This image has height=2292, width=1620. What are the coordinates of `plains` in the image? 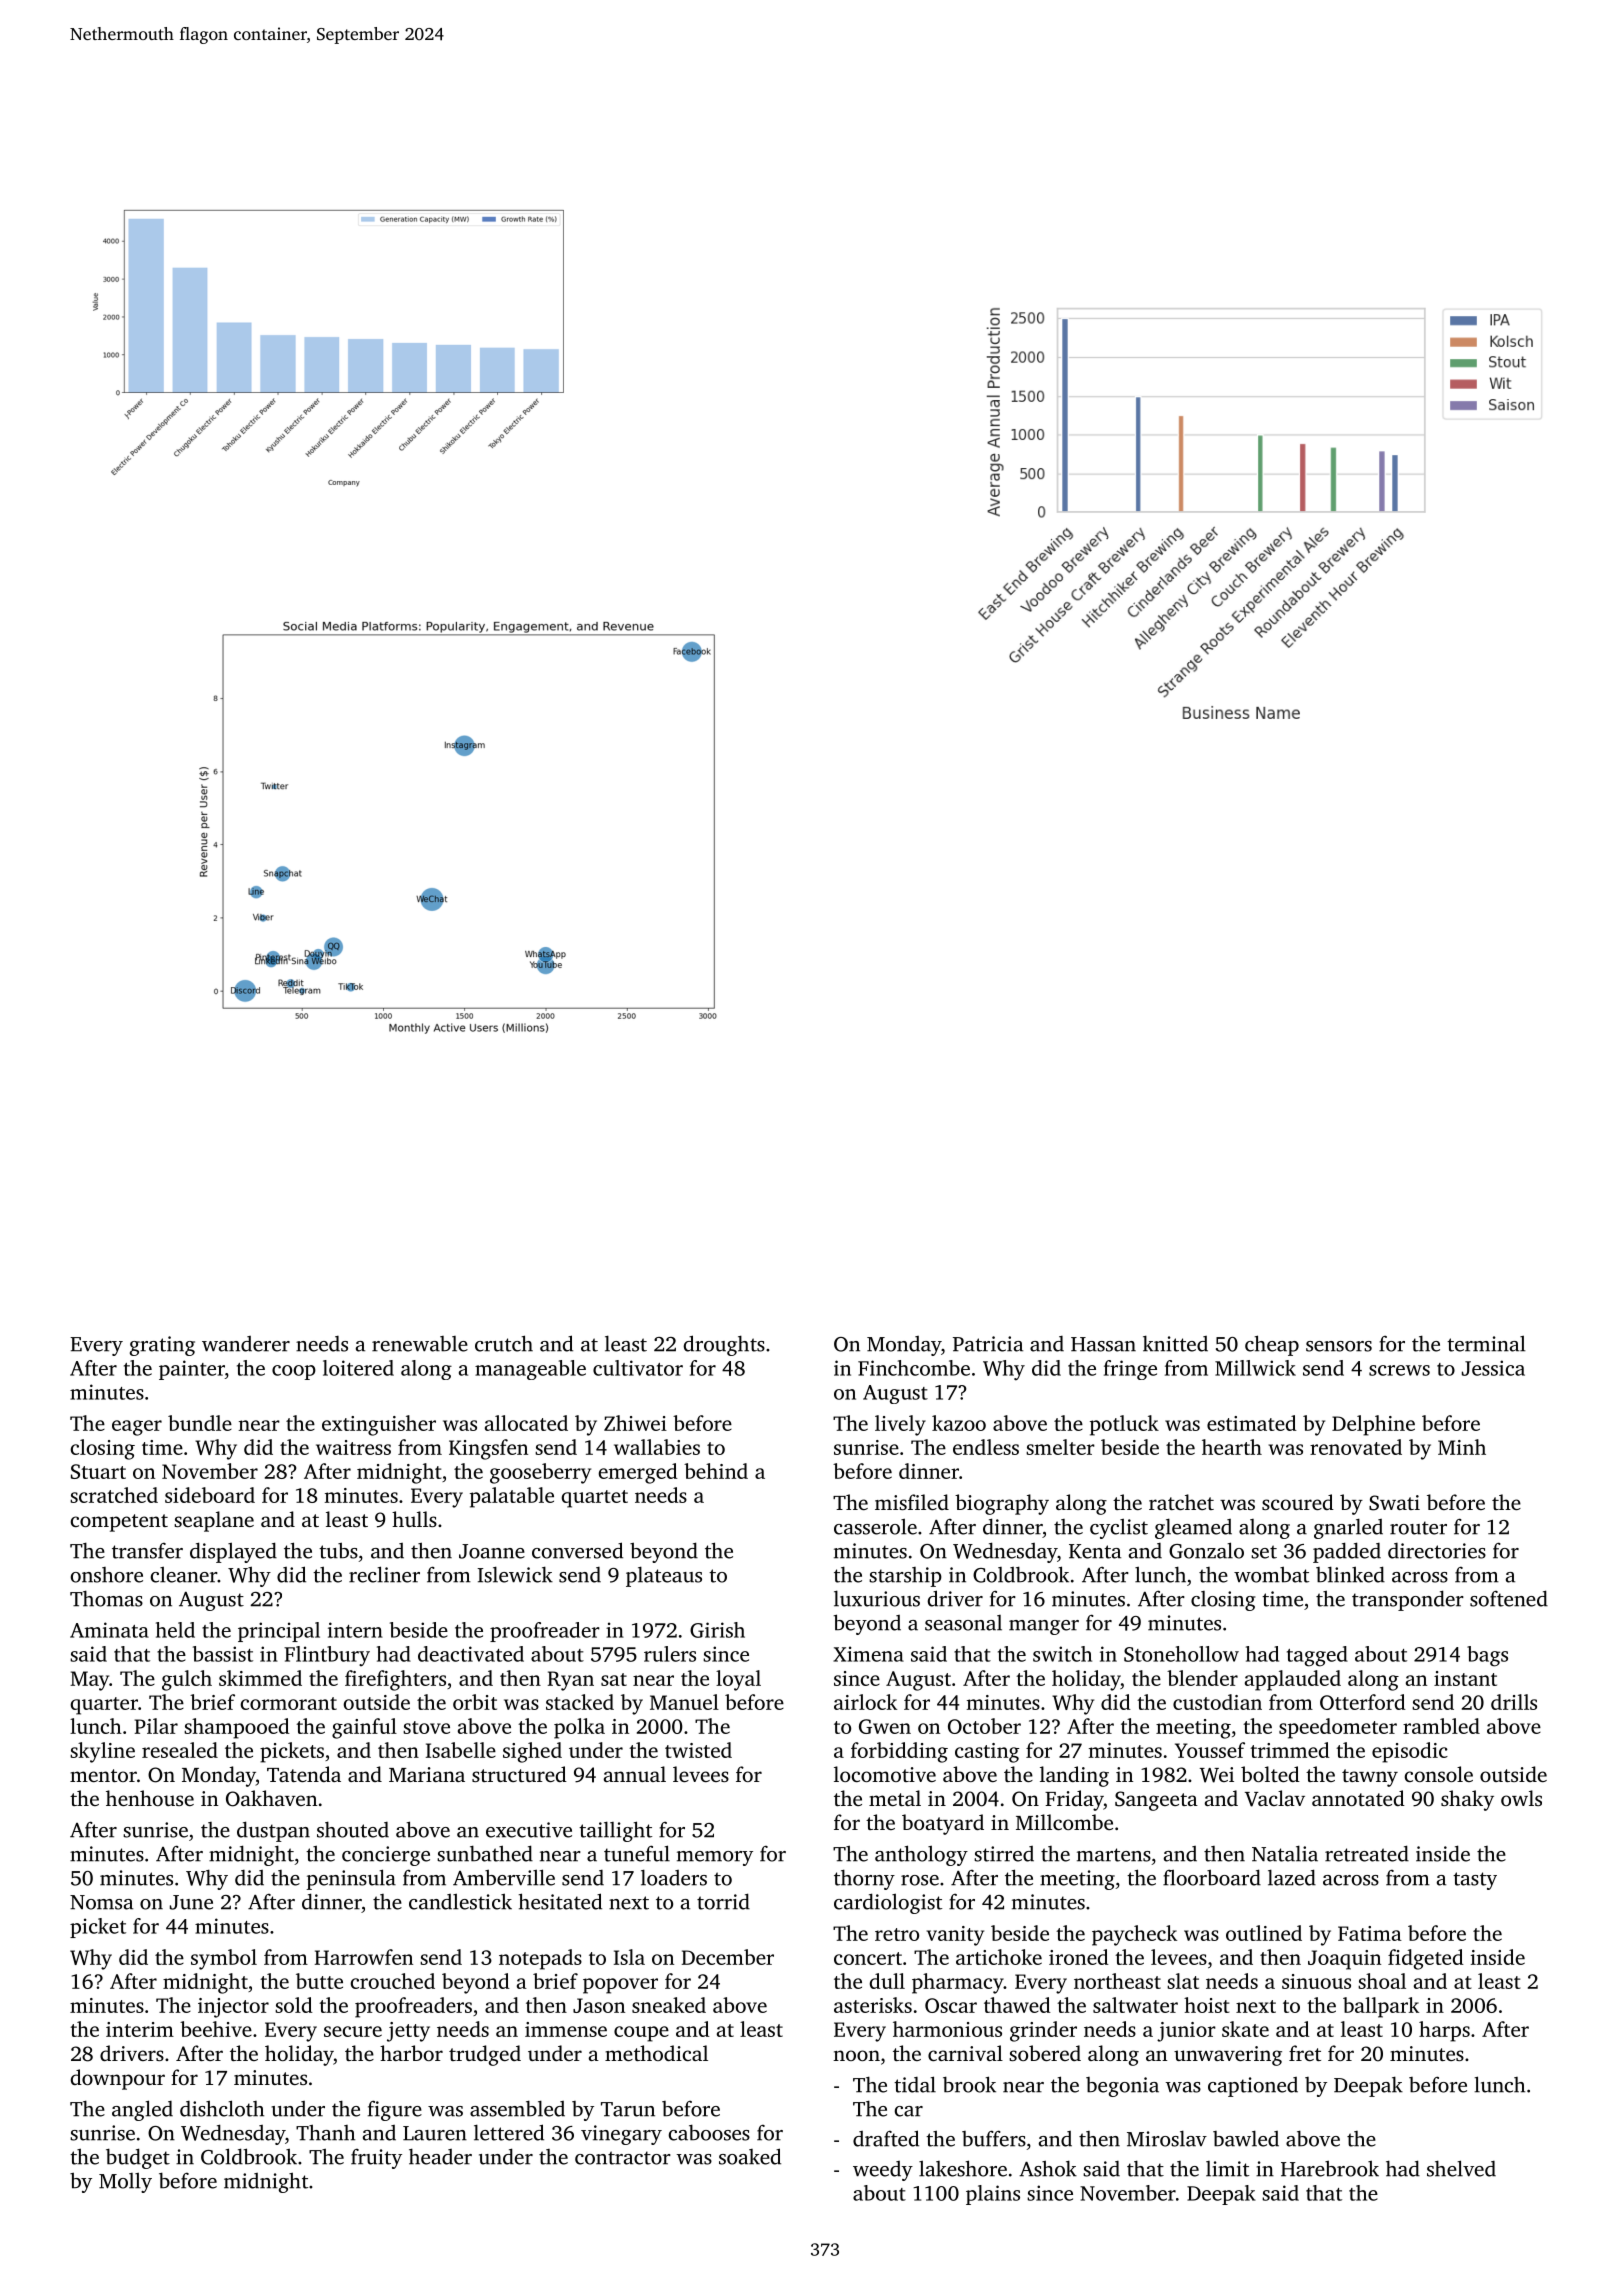 It's located at (993, 2195).
